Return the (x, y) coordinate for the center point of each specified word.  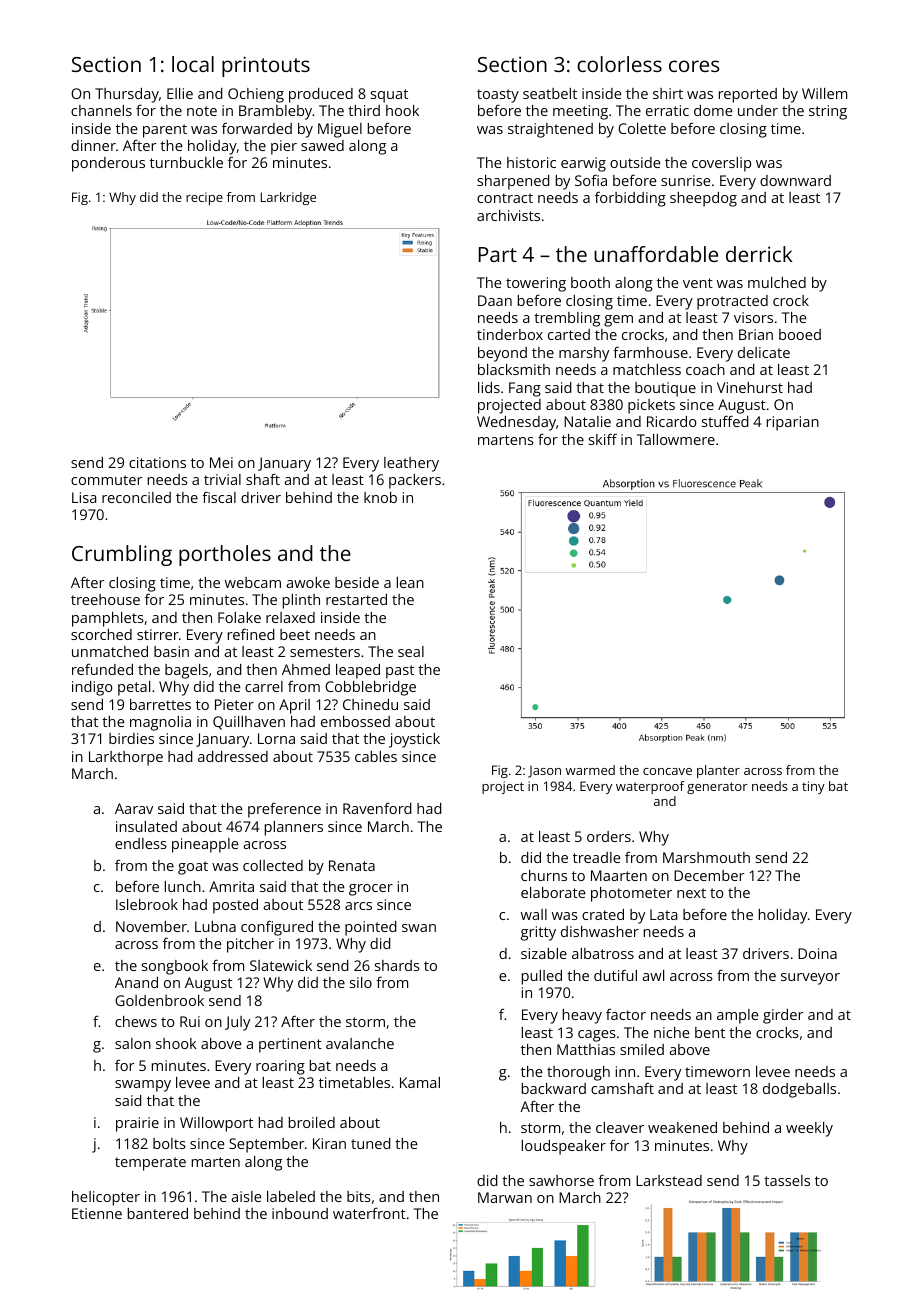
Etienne (97, 1213)
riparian (793, 423)
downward (795, 180)
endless (141, 843)
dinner (93, 145)
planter (718, 771)
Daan (495, 300)
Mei (221, 462)
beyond (502, 354)
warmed (590, 770)
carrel (264, 686)
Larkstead (669, 1180)
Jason (544, 772)
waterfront (369, 1213)
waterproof (650, 787)
